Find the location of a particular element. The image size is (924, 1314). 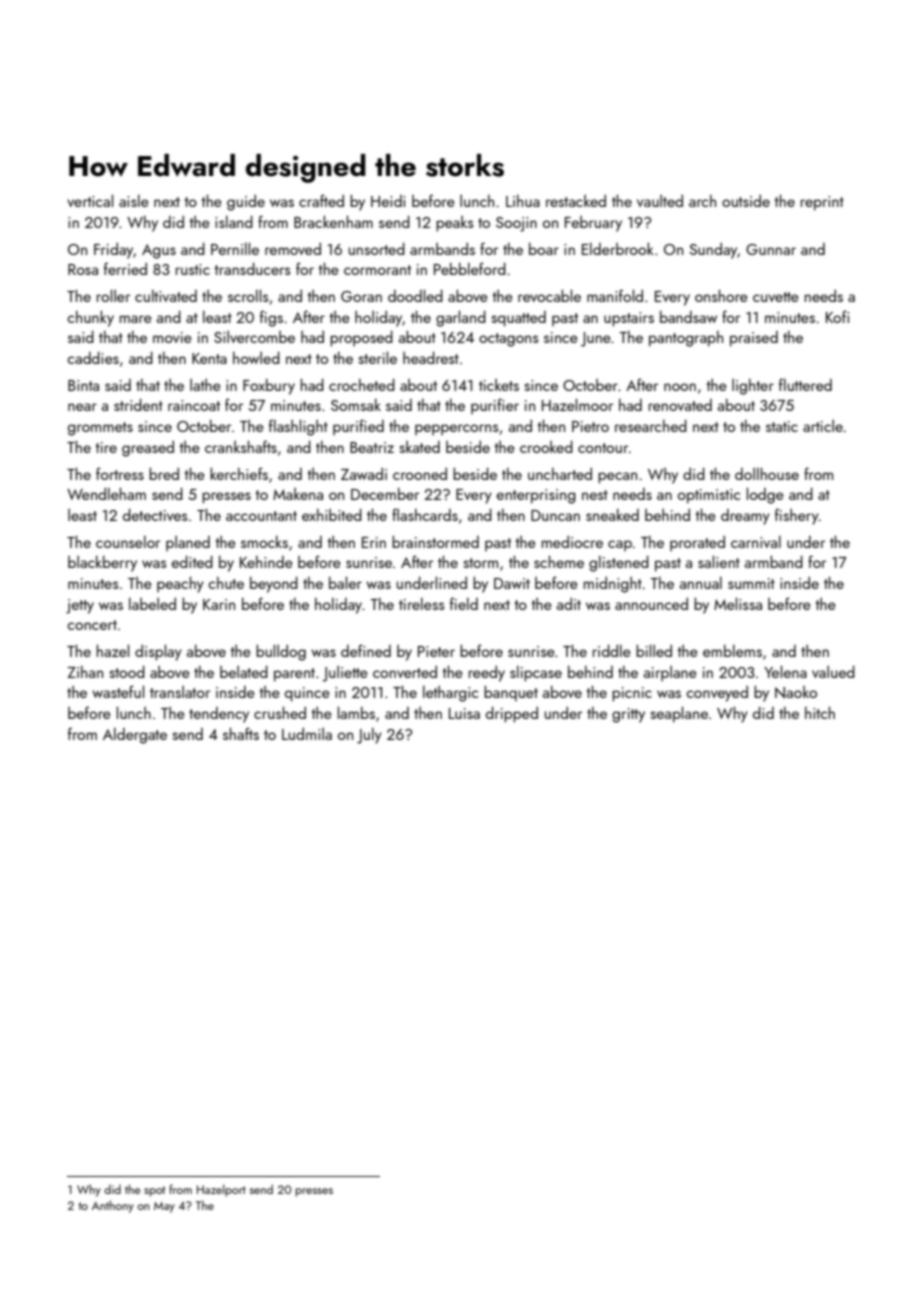

Aldergate is located at coordinates (135, 735).
